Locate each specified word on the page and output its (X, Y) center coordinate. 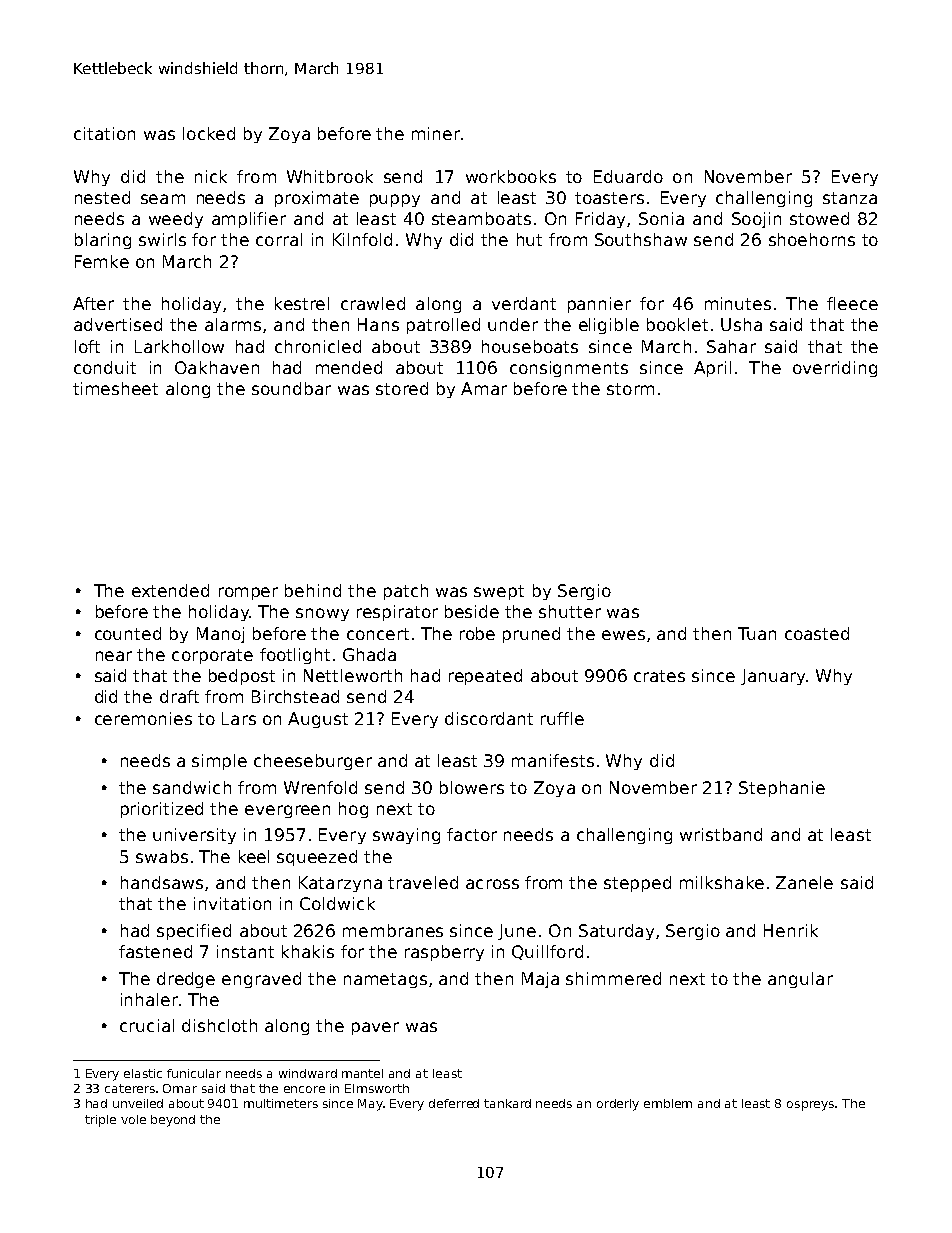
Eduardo (628, 176)
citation (104, 133)
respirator (397, 613)
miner (436, 133)
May (370, 1105)
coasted (817, 633)
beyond (173, 1121)
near (114, 656)
